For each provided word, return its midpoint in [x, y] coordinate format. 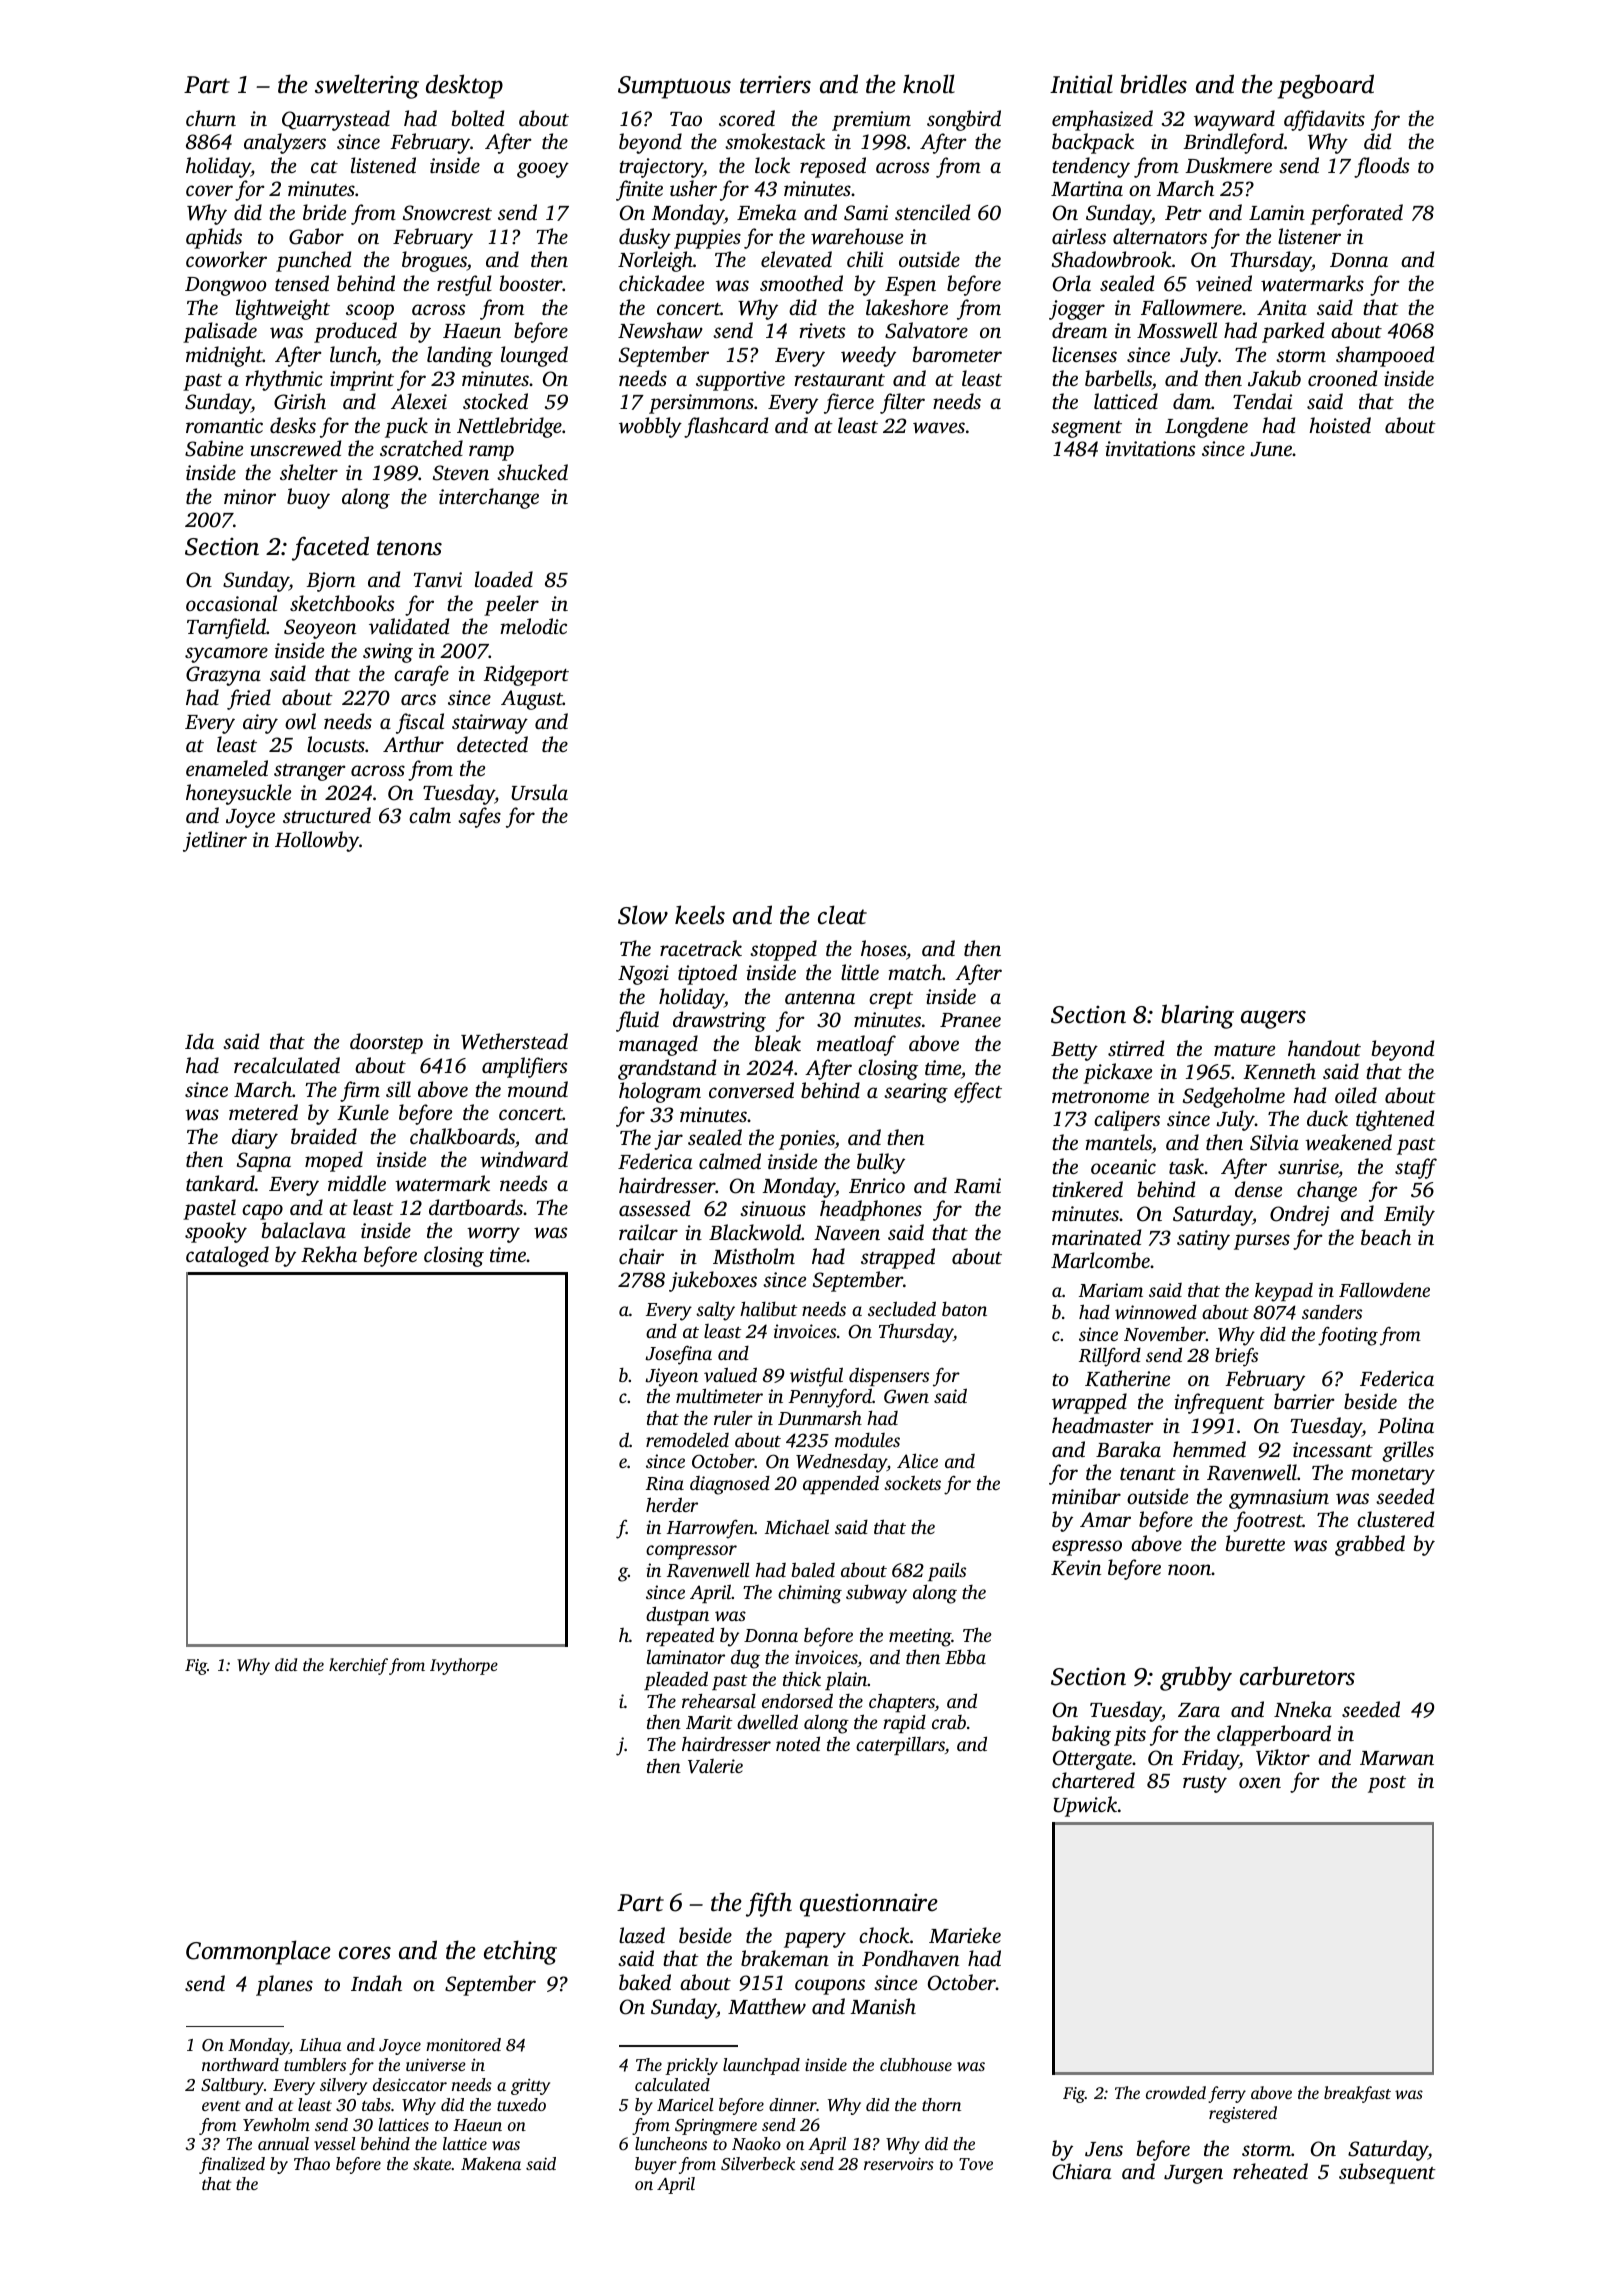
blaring [1197, 1016]
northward [240, 2064]
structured [327, 815]
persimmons [701, 404]
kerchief [358, 1666]
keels [700, 915]
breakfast [1357, 2094]
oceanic [1123, 1166]
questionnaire [869, 1905]
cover [209, 190]
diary [255, 1138]
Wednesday [841, 1463]
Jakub [1274, 378]
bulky [881, 1163]
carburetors [1297, 1676]
